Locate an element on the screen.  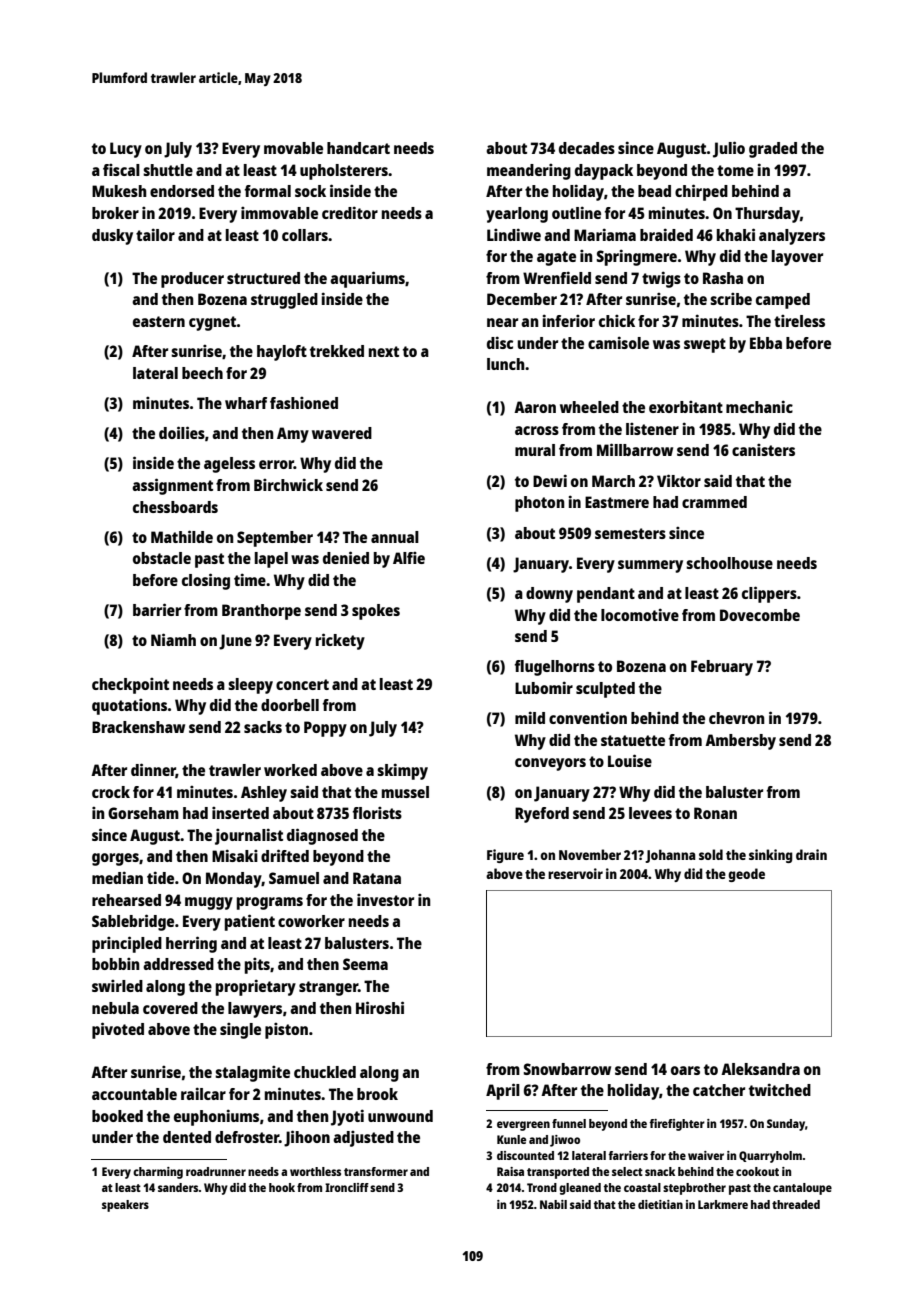
bead is located at coordinates (654, 191).
